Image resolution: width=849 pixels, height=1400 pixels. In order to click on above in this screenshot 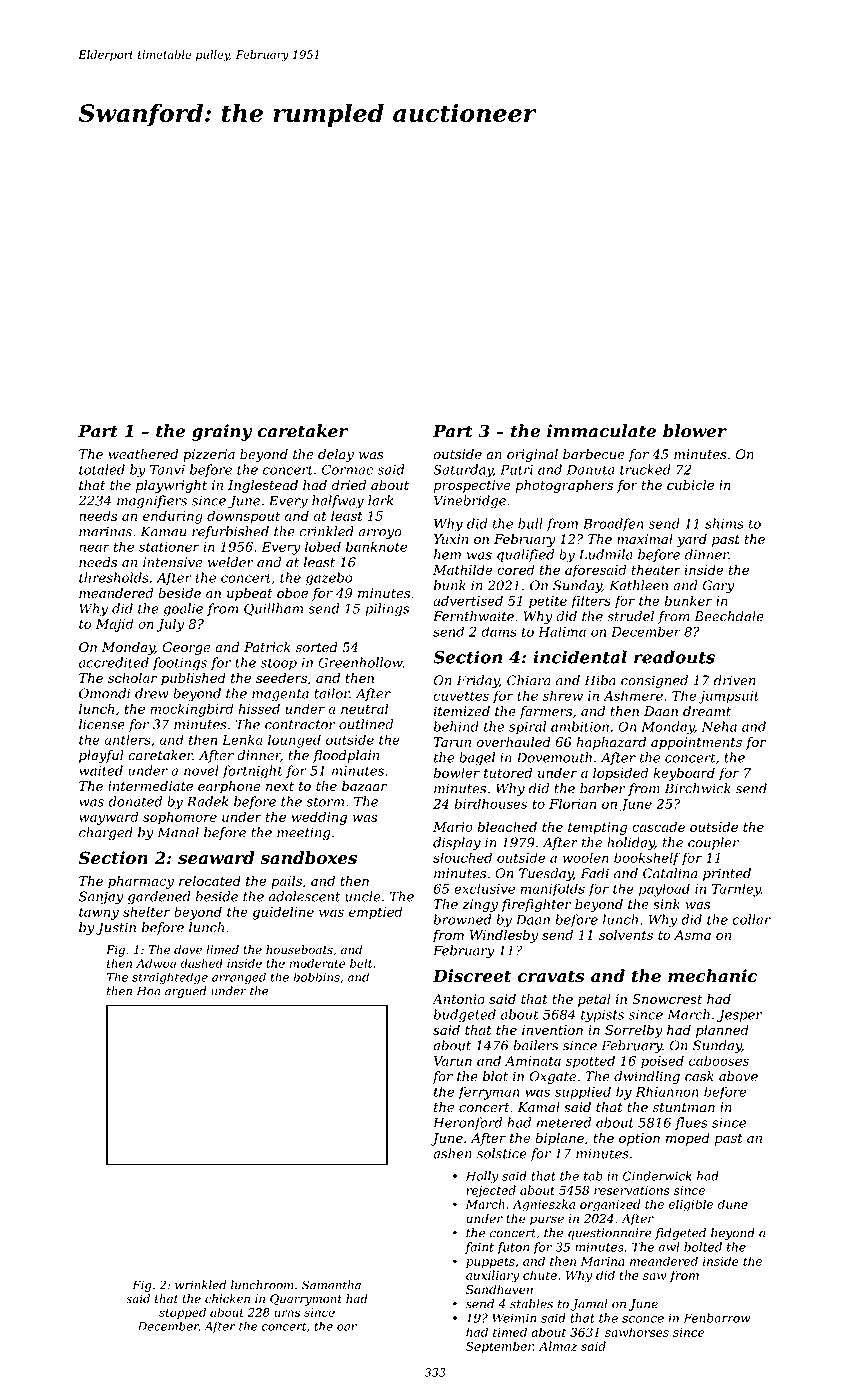, I will do `click(738, 1076)`.
